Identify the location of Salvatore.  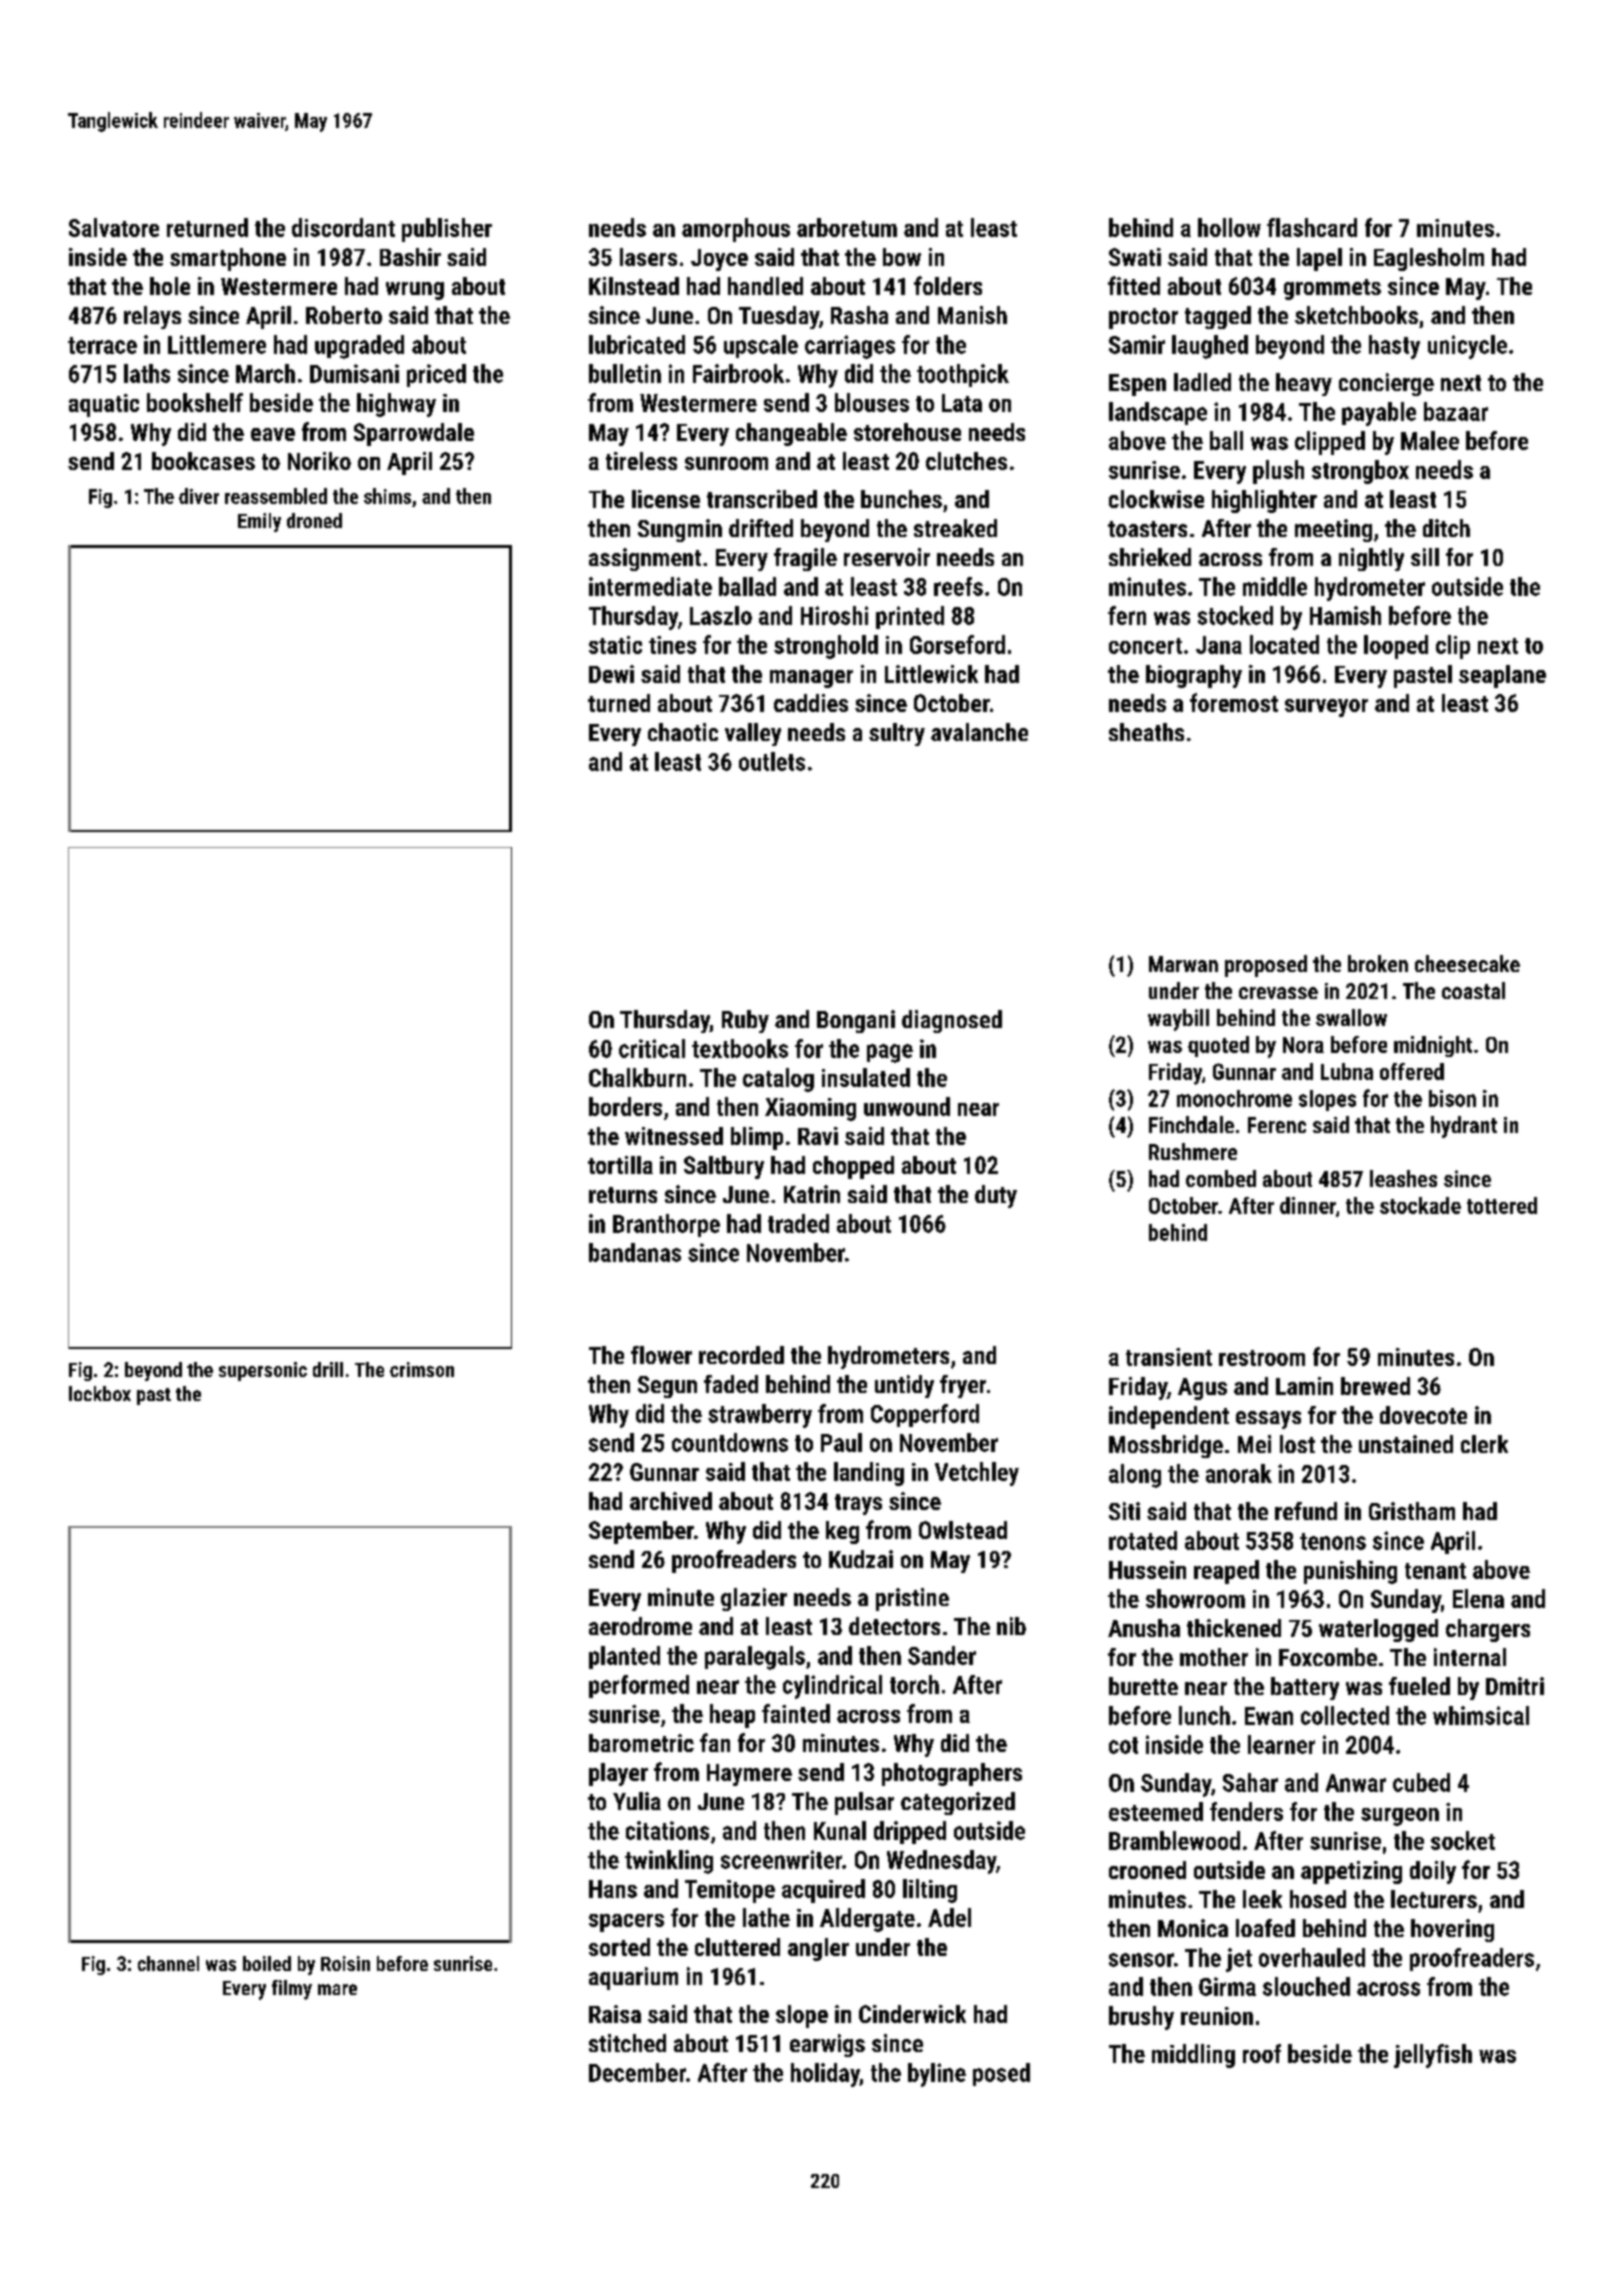
(114, 227).
